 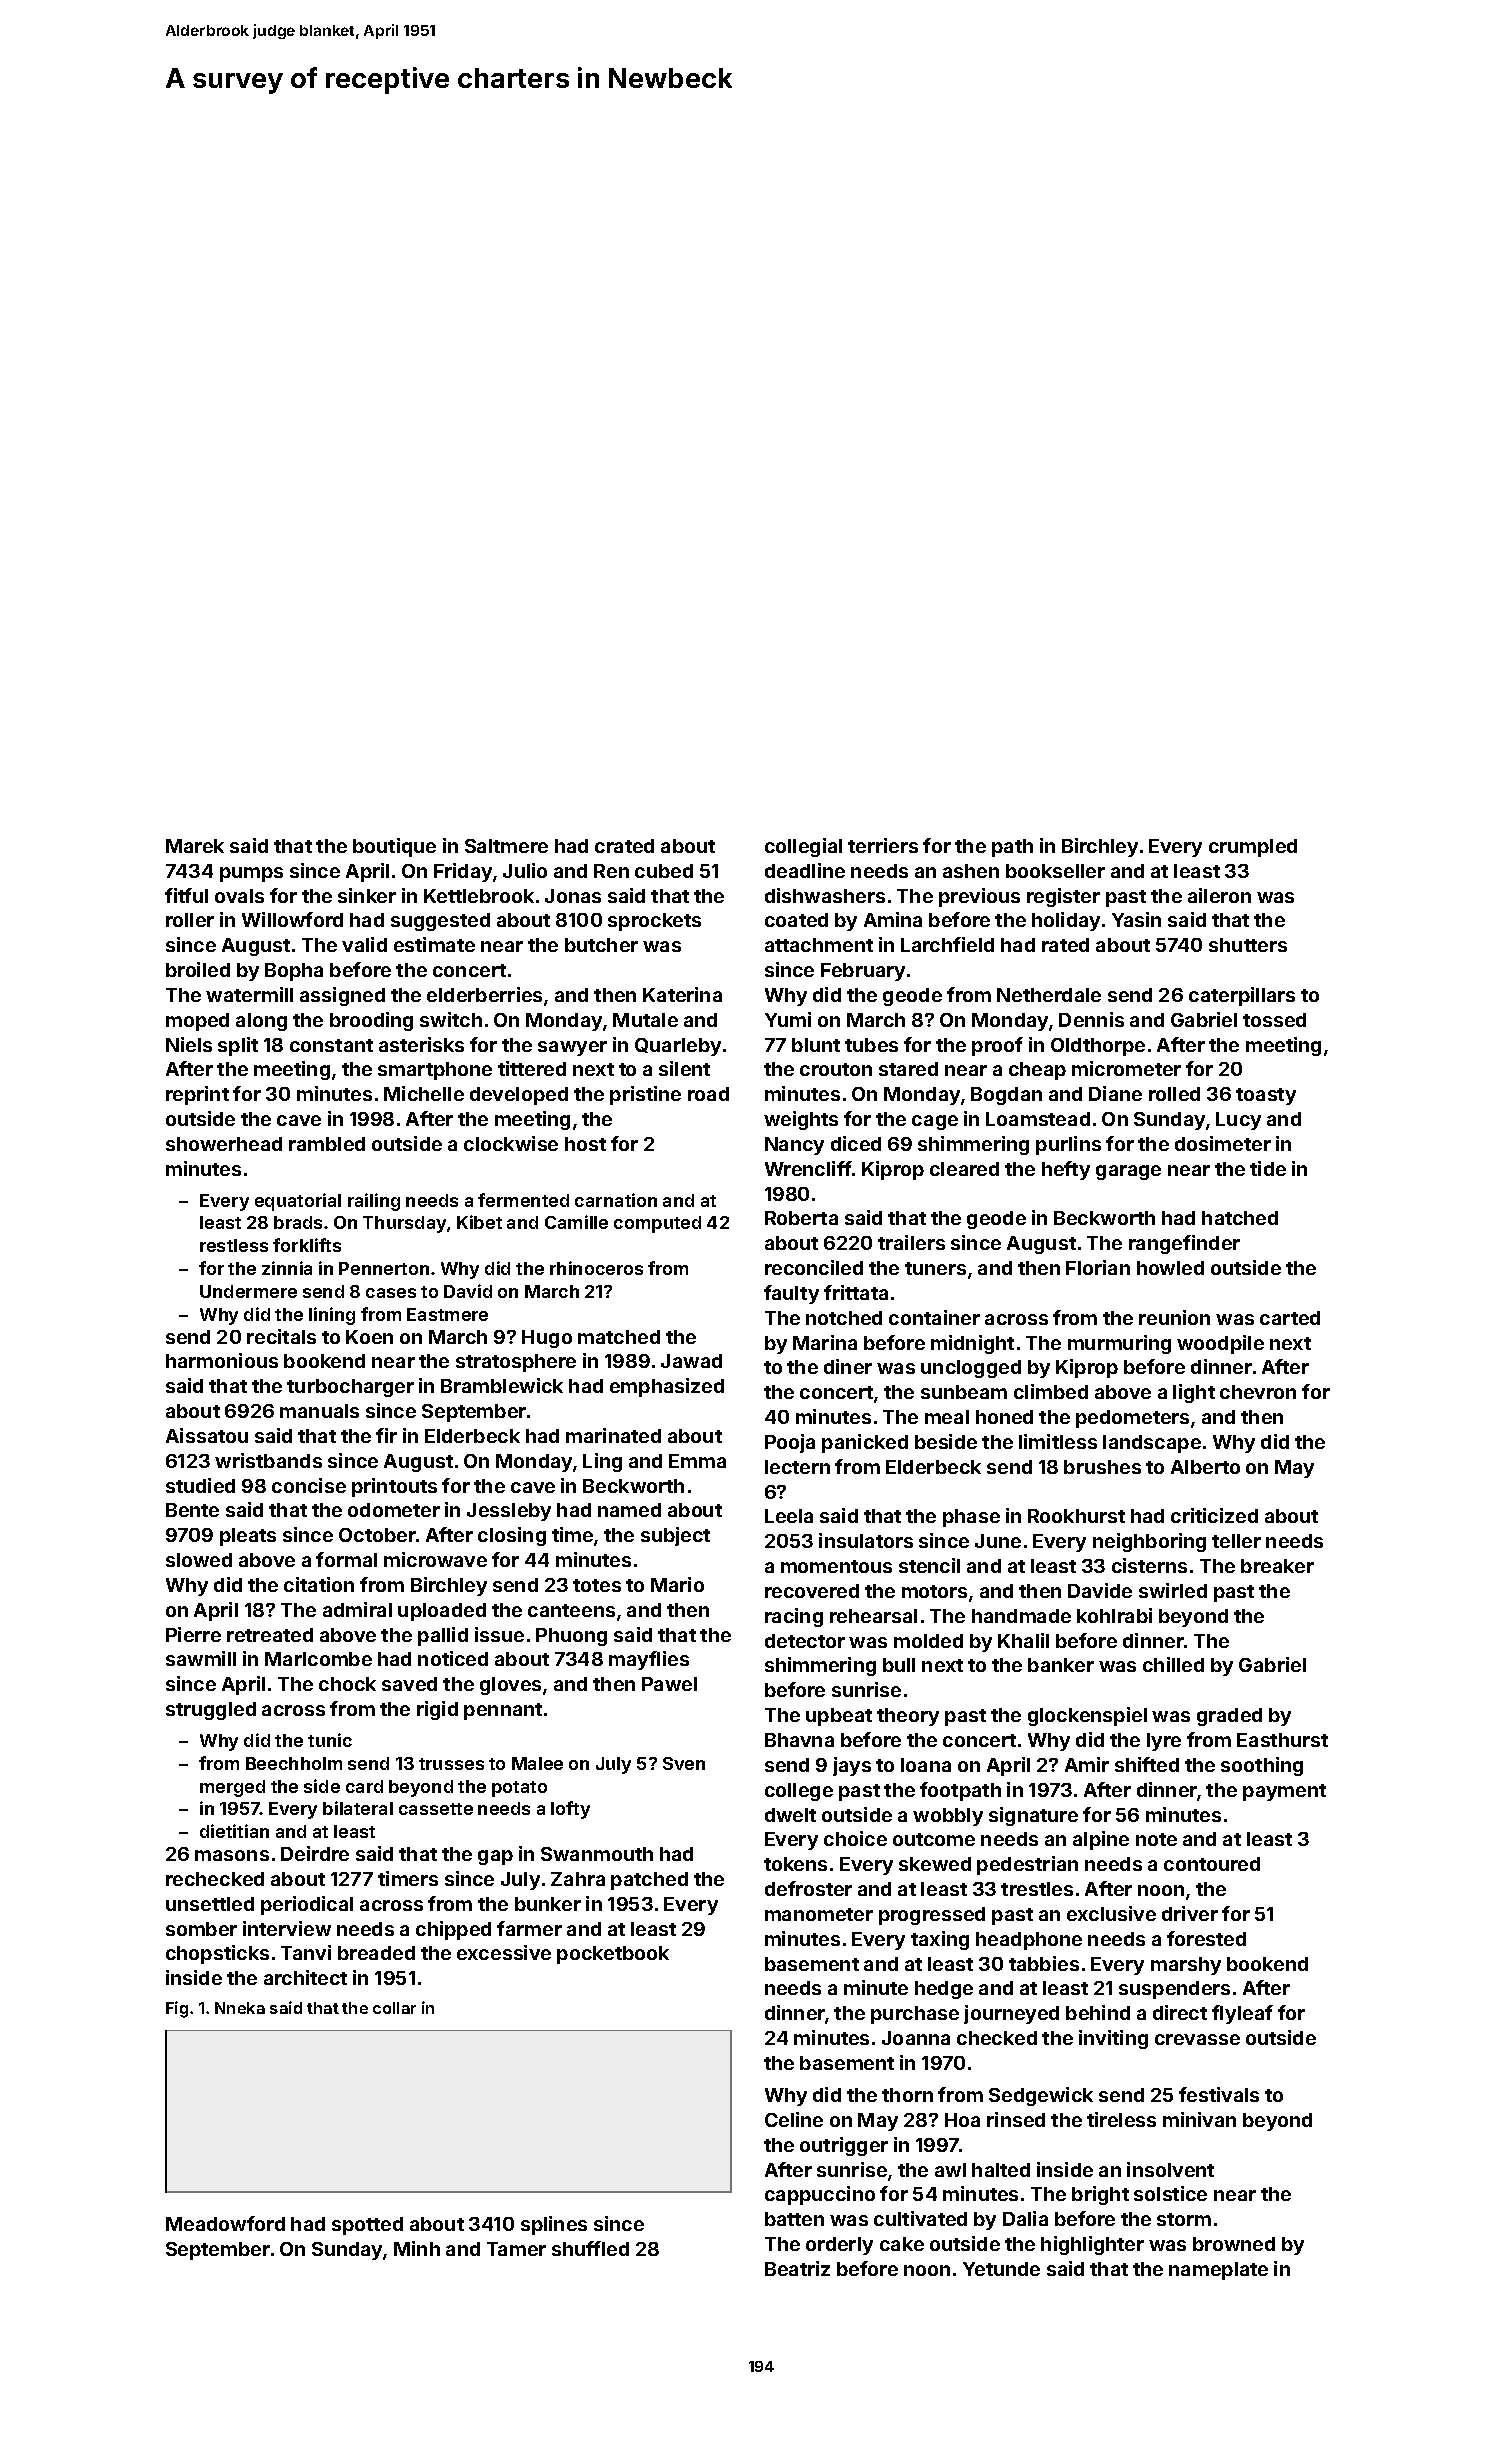 I want to click on boutique, so click(x=394, y=847).
